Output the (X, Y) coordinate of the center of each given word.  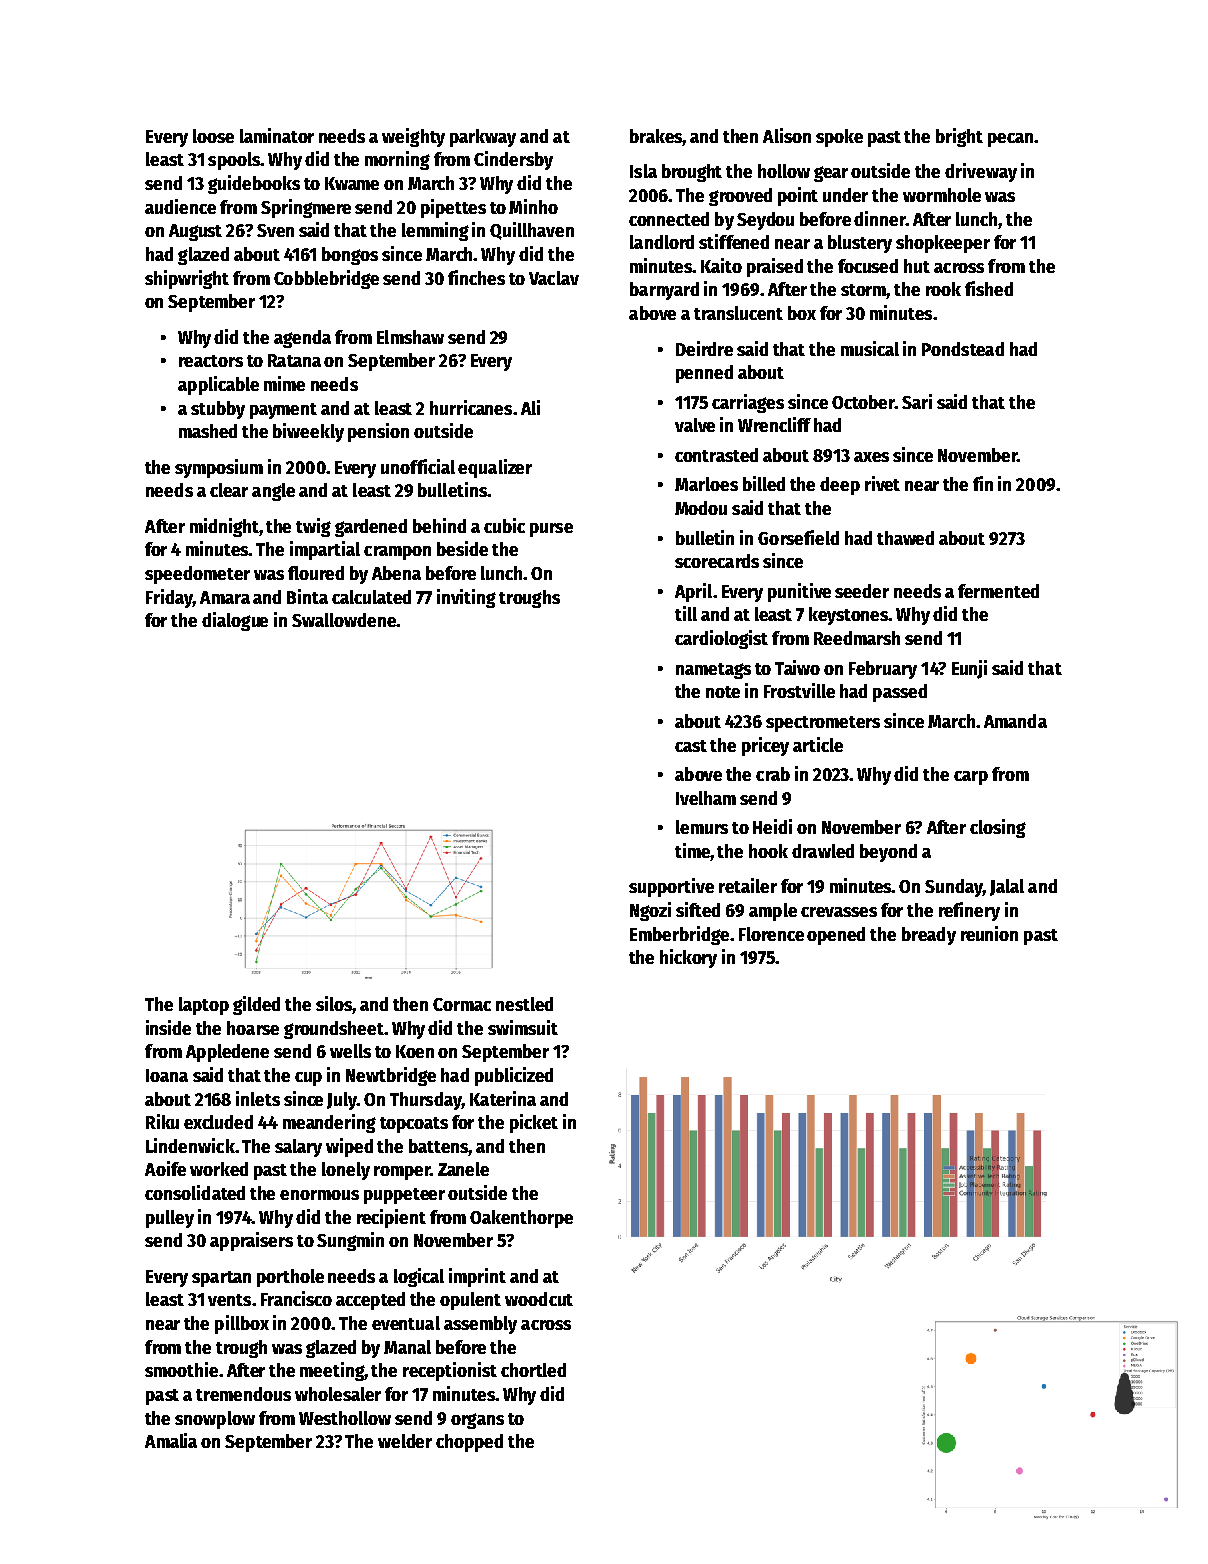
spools (234, 161)
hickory (688, 958)
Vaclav (554, 278)
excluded (218, 1122)
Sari (917, 401)
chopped (469, 1443)
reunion (989, 933)
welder (405, 1441)
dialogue (235, 621)
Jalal (1007, 887)
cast (691, 746)
